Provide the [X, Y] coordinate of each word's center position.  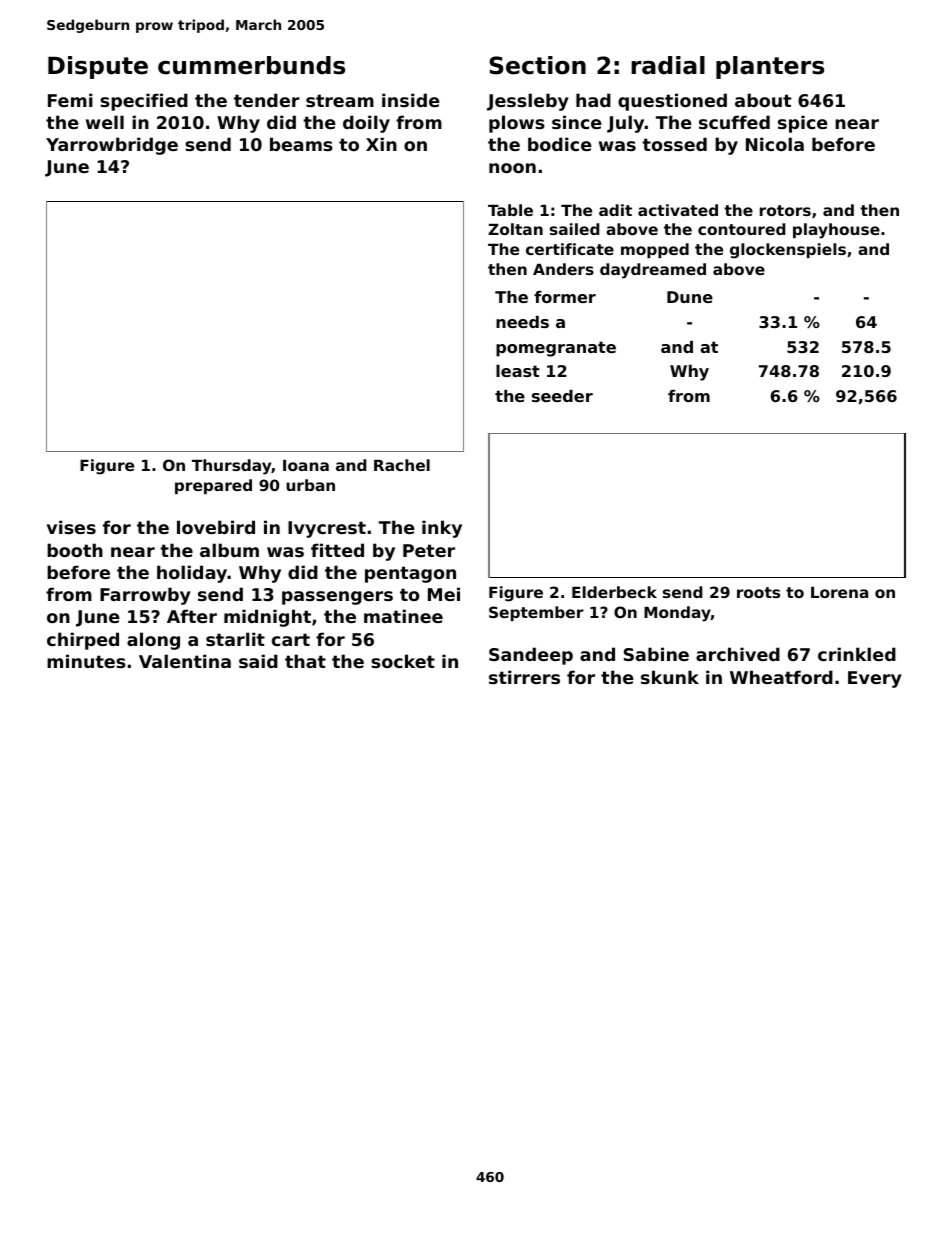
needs [522, 322]
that [305, 661]
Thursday [232, 467]
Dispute [98, 67]
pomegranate [556, 349]
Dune [690, 297]
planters [770, 67]
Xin [381, 144]
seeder [562, 396]
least [518, 371]
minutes [86, 661]
